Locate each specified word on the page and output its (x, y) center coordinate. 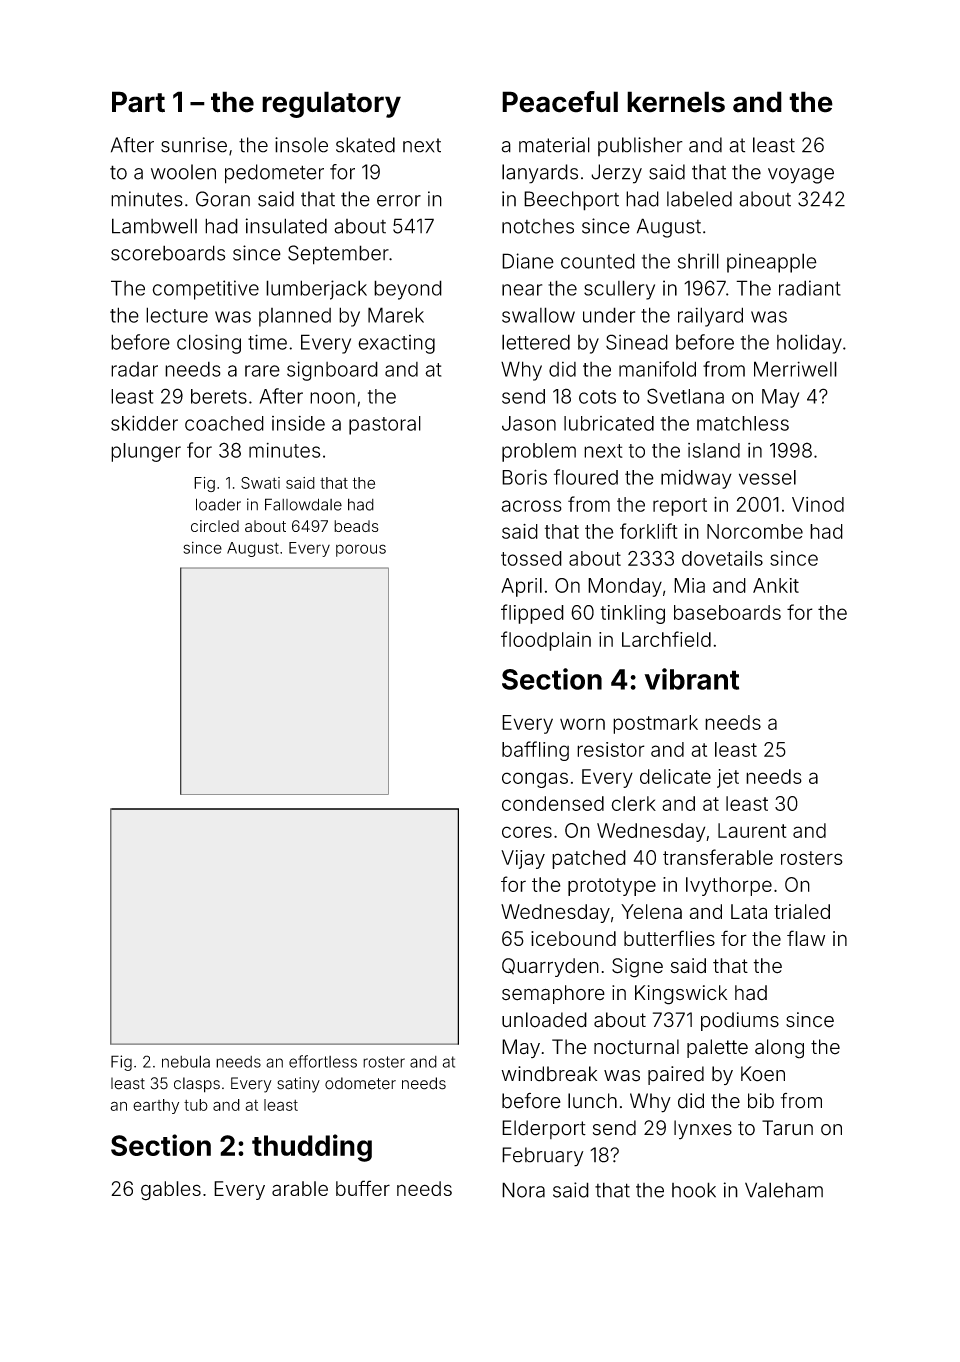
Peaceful (560, 102)
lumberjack (316, 290)
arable (300, 1188)
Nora (523, 1190)
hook (694, 1190)
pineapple (772, 263)
